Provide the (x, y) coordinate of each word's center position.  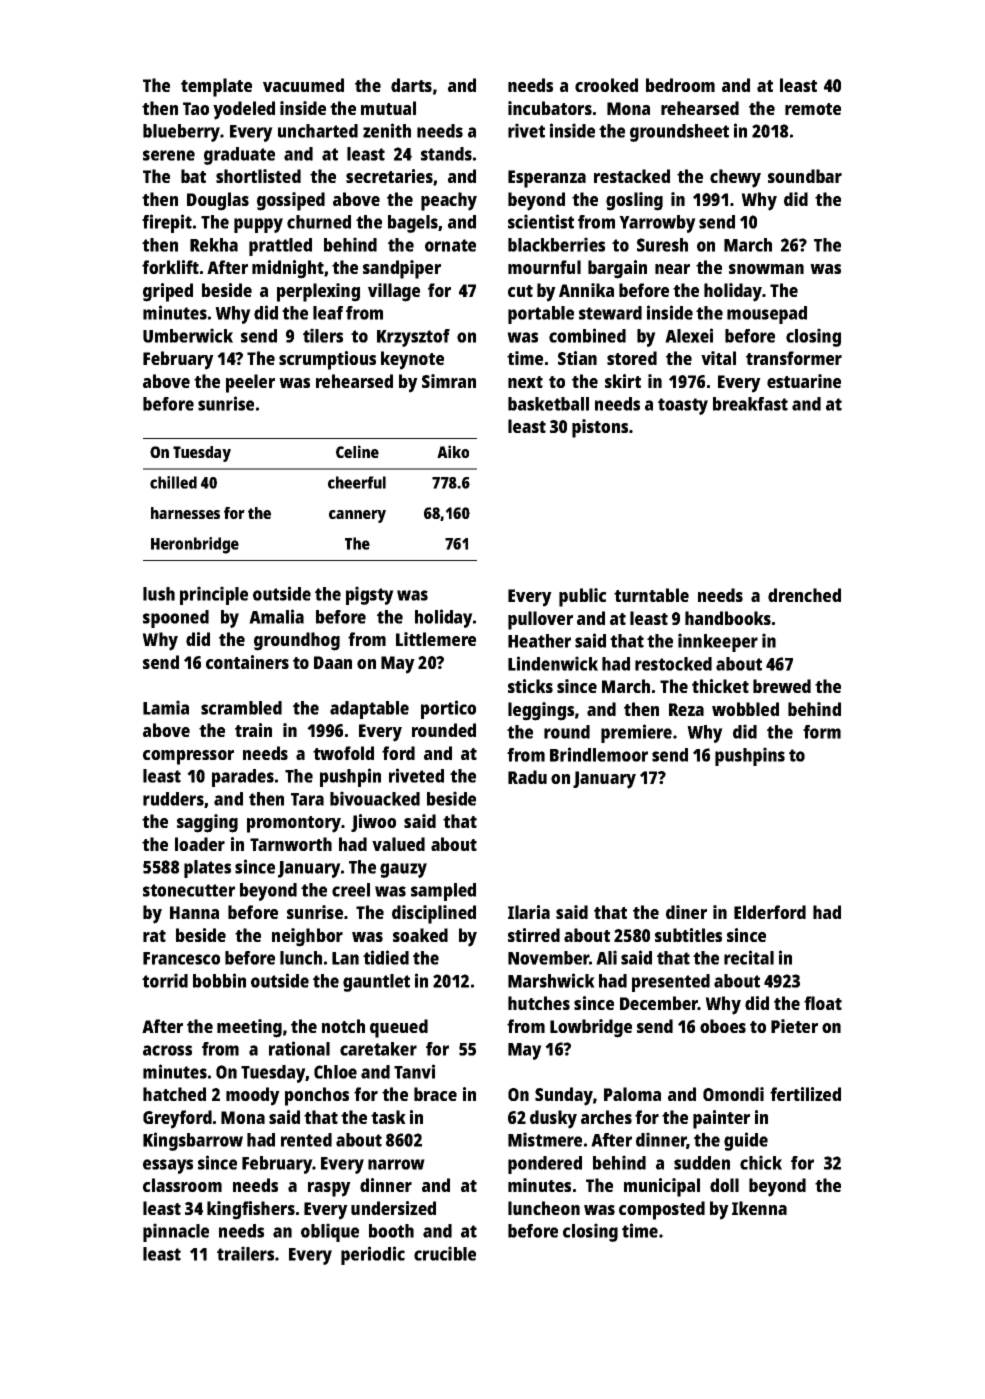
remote (813, 109)
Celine (357, 451)
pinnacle (176, 1232)
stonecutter (189, 890)
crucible (445, 1253)
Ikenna (759, 1208)
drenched (804, 595)
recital (749, 957)
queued (399, 1028)
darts (411, 85)
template (216, 87)
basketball (548, 404)
